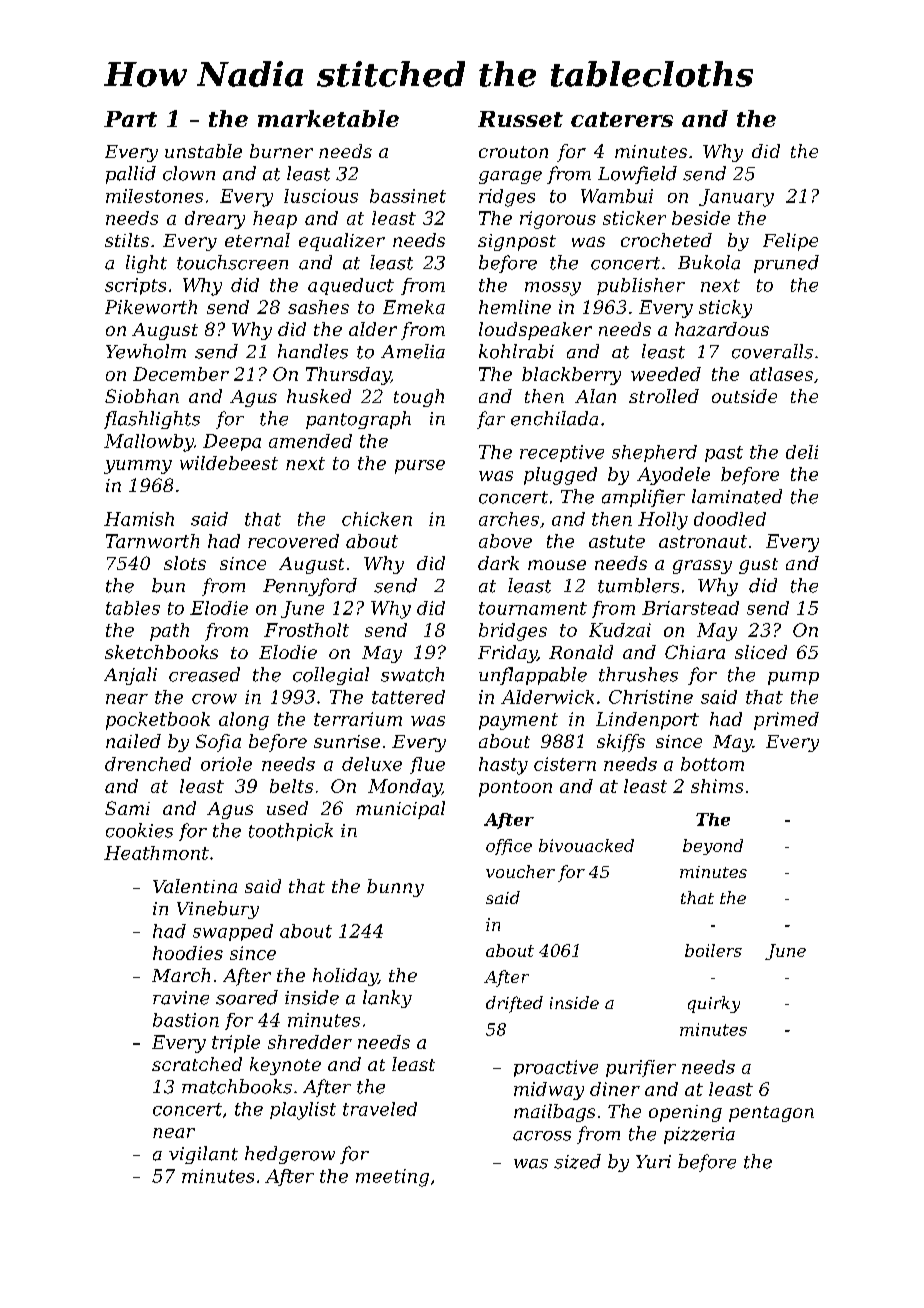  I want to click on flue, so click(427, 765).
